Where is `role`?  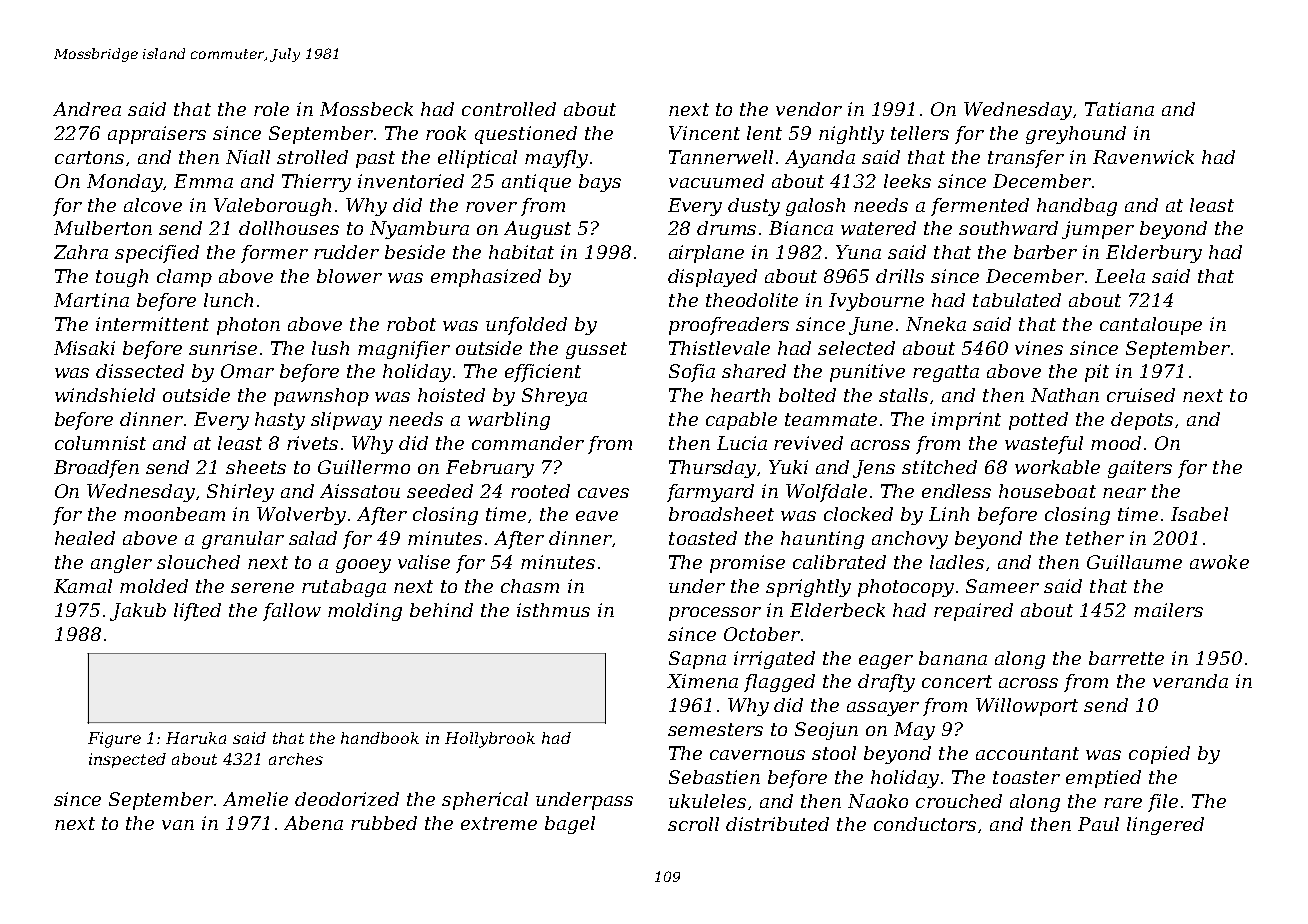 role is located at coordinates (271, 109).
